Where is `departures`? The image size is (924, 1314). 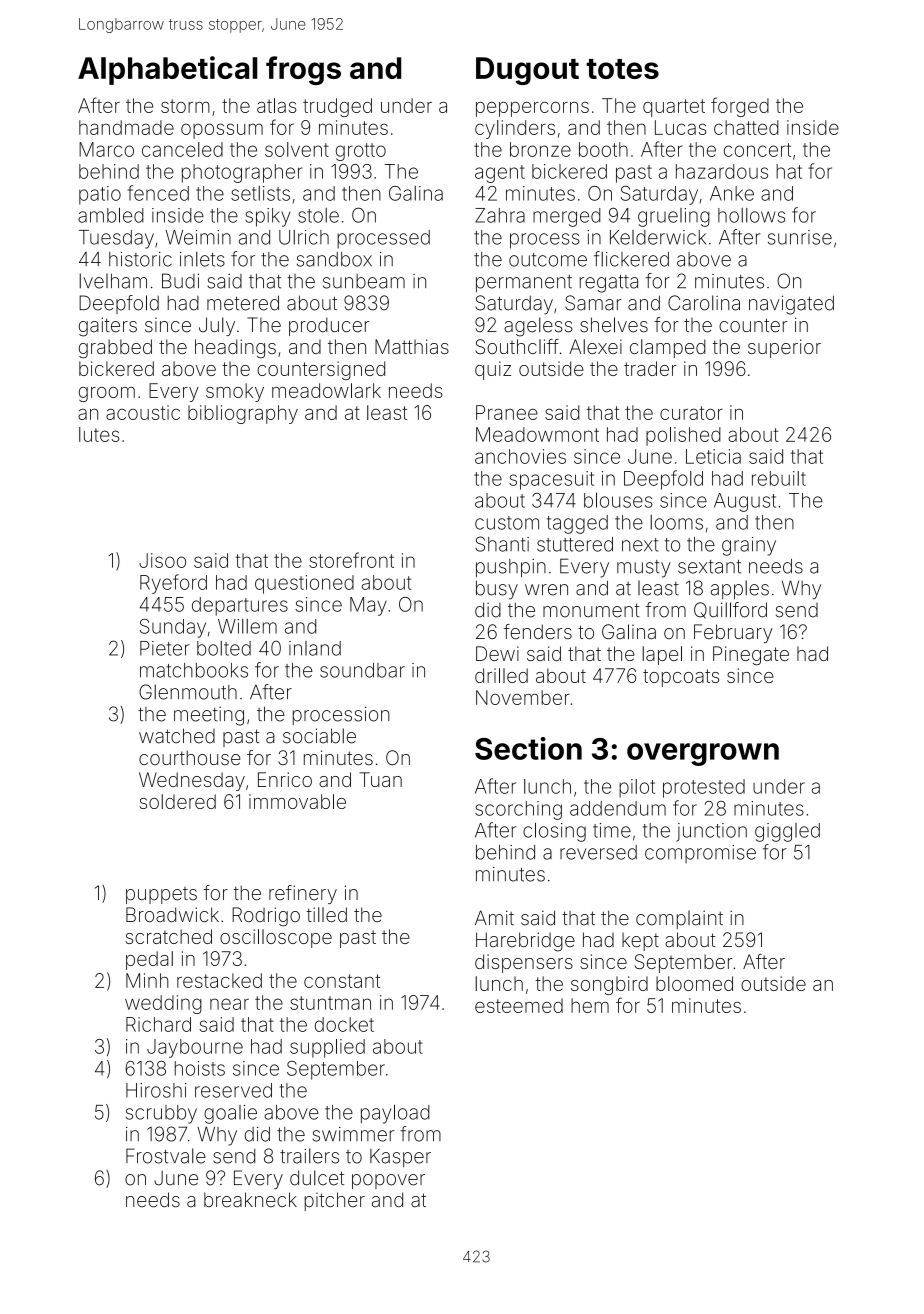
departures is located at coordinates (240, 606).
